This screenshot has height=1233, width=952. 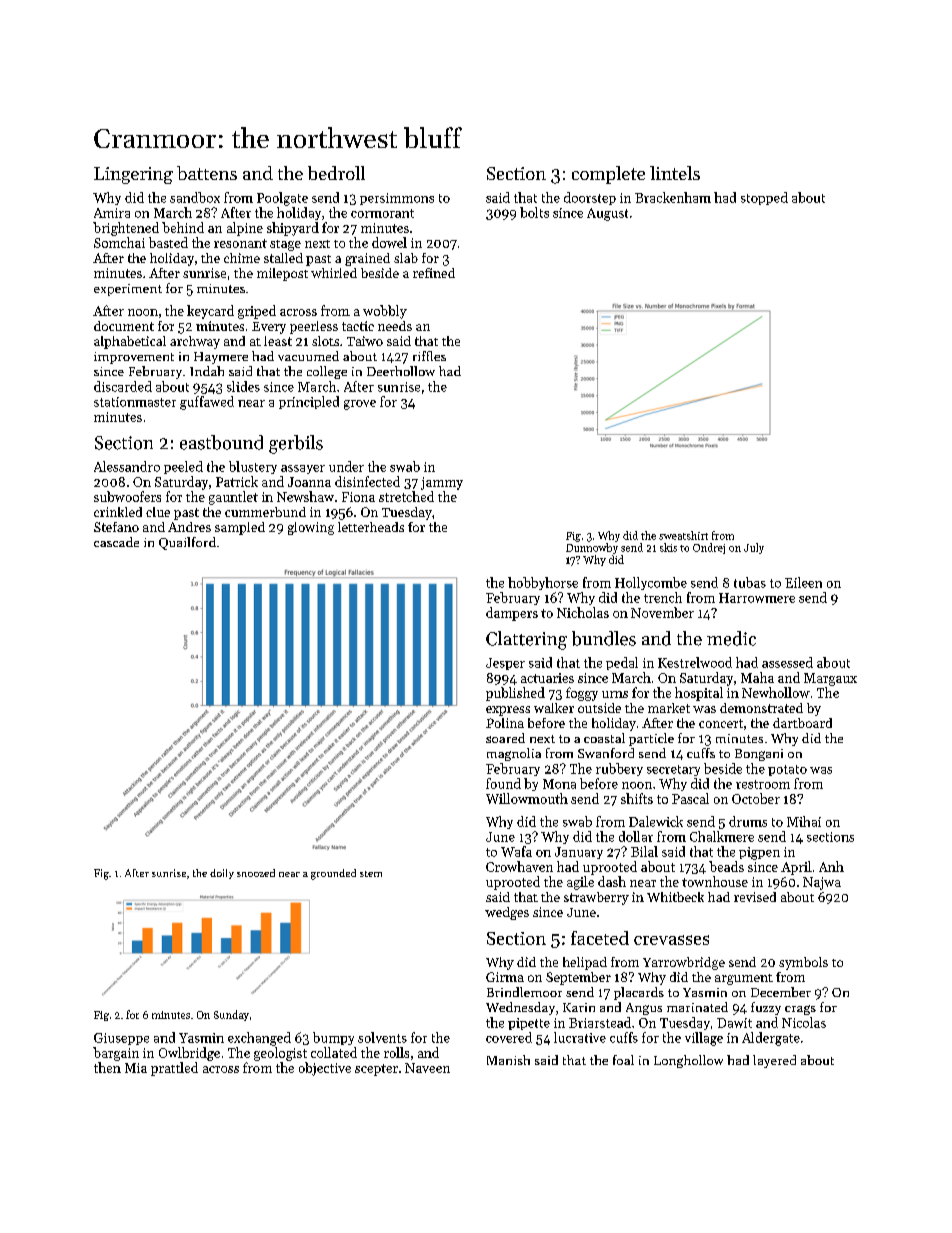 What do you see at coordinates (360, 405) in the screenshot?
I see `grove` at bounding box center [360, 405].
